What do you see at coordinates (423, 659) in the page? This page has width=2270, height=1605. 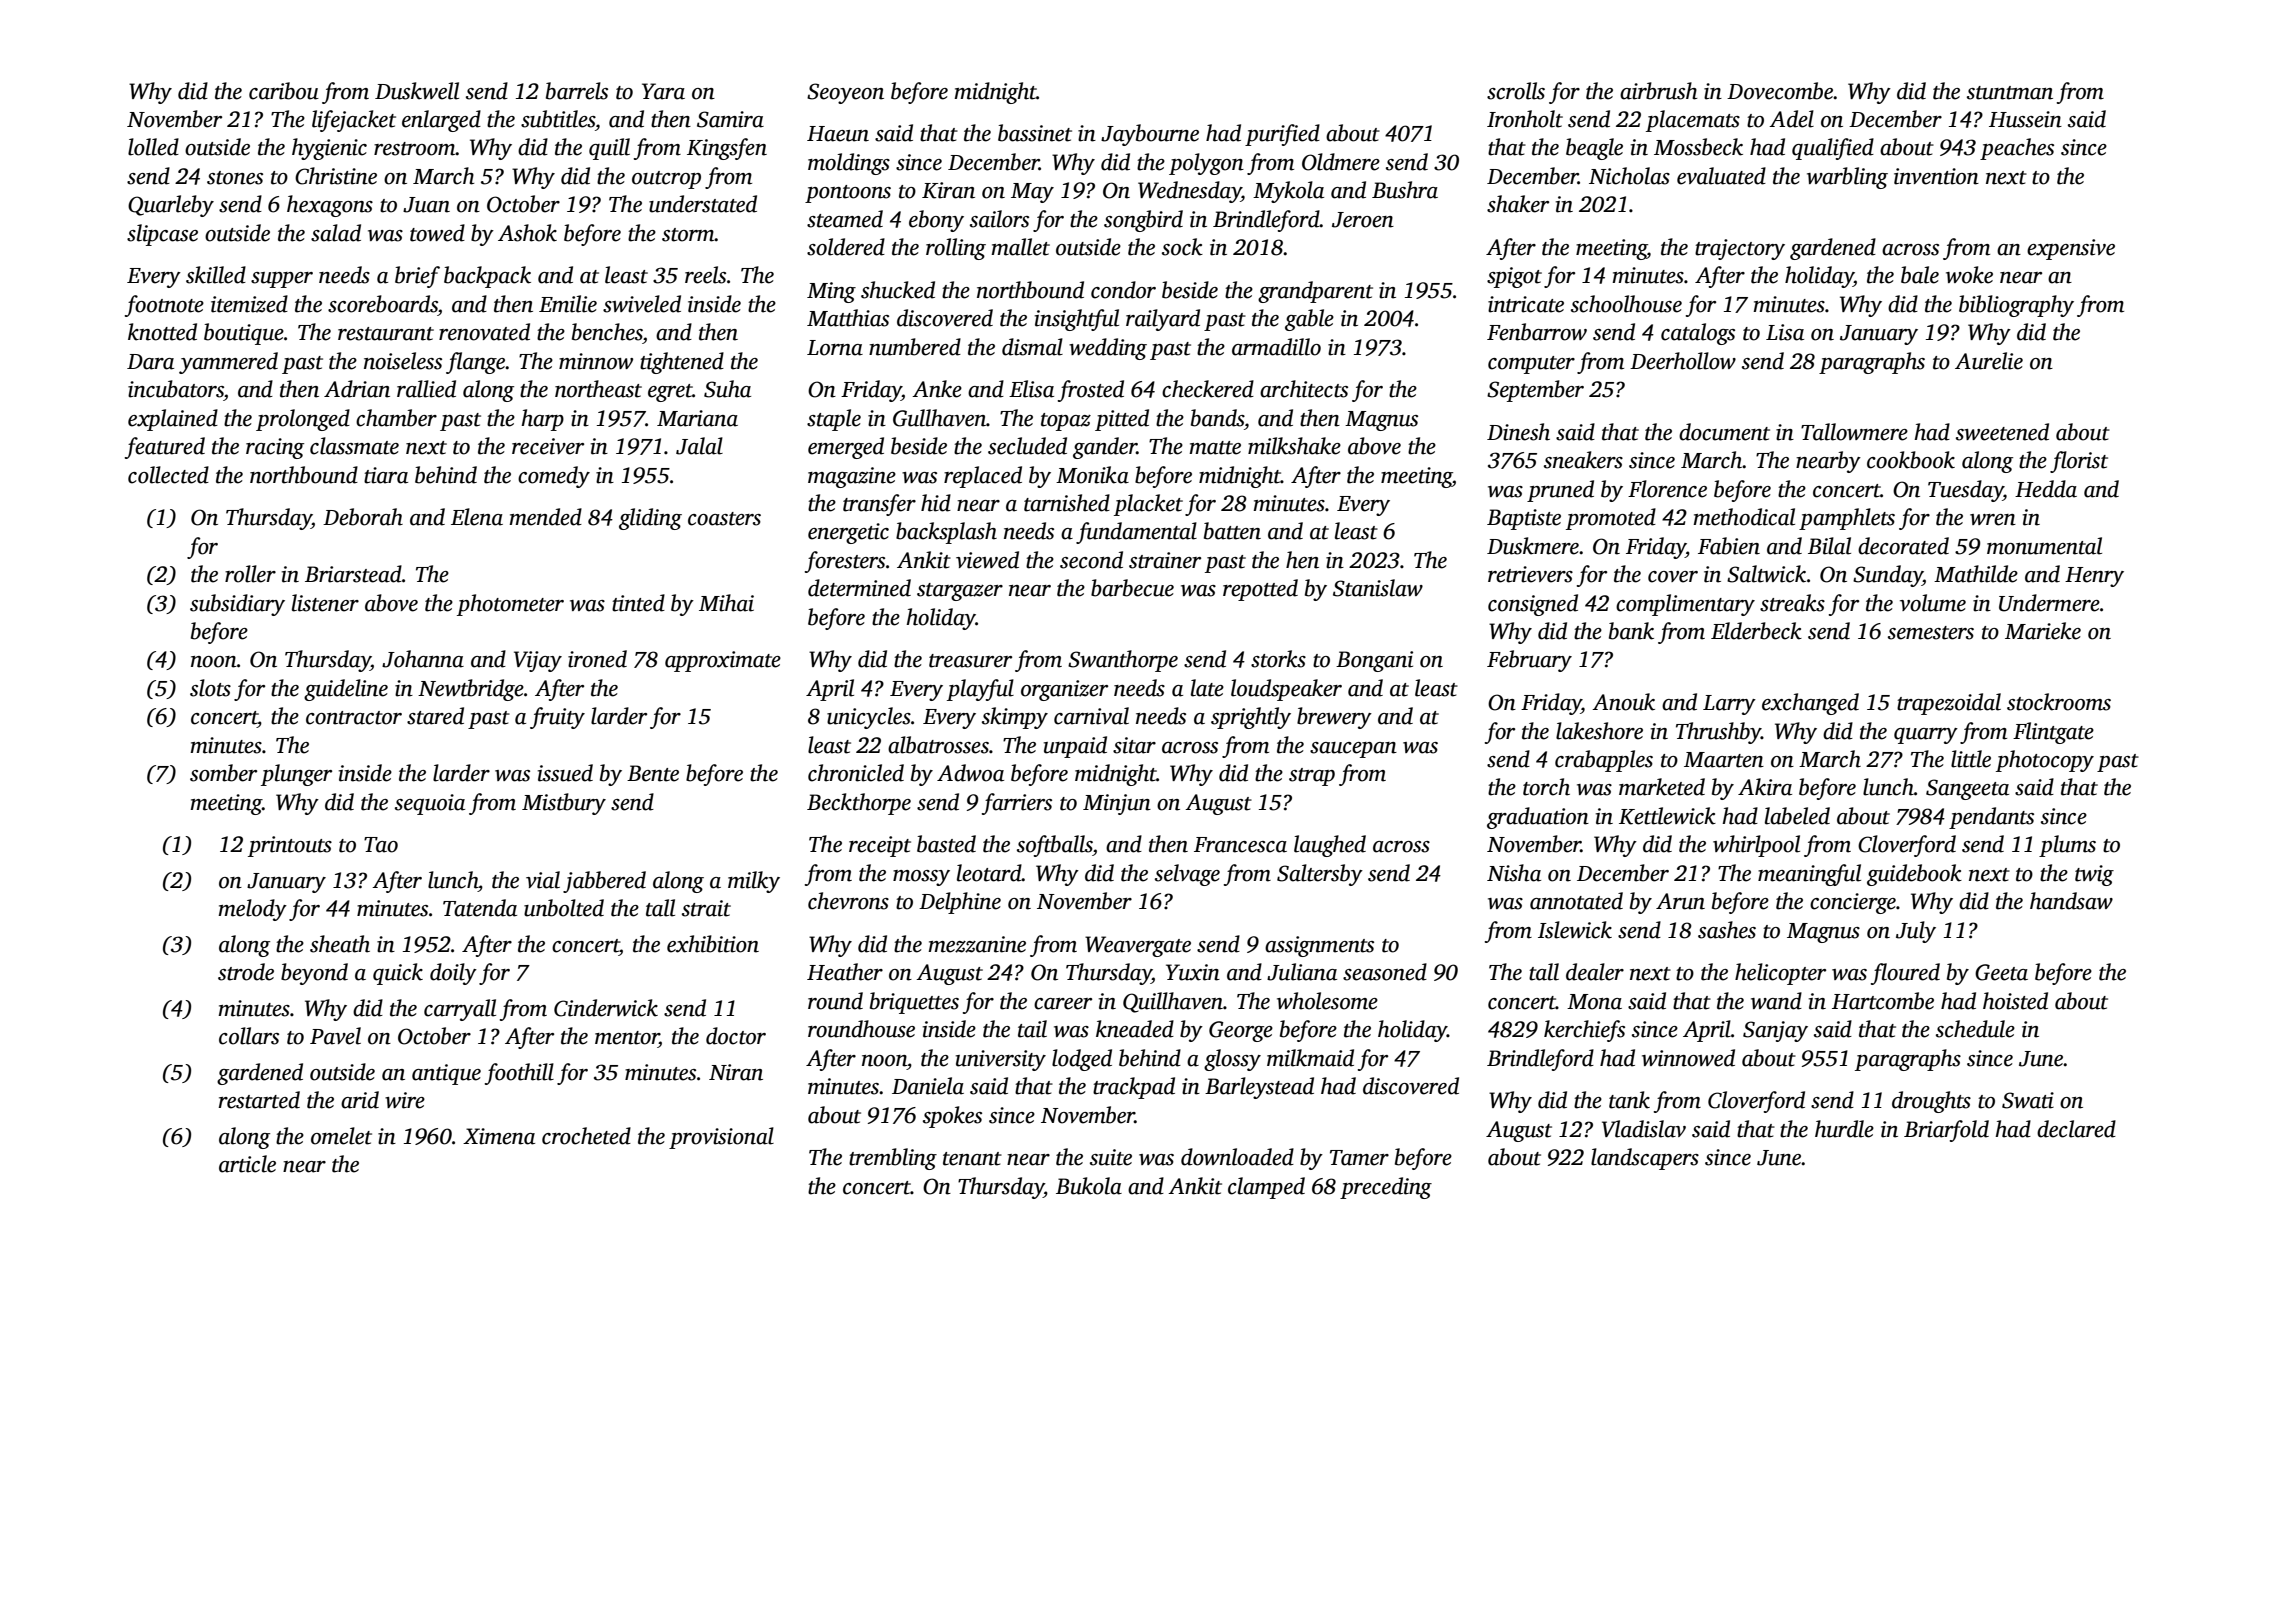 I see `Johanna` at bounding box center [423, 659].
